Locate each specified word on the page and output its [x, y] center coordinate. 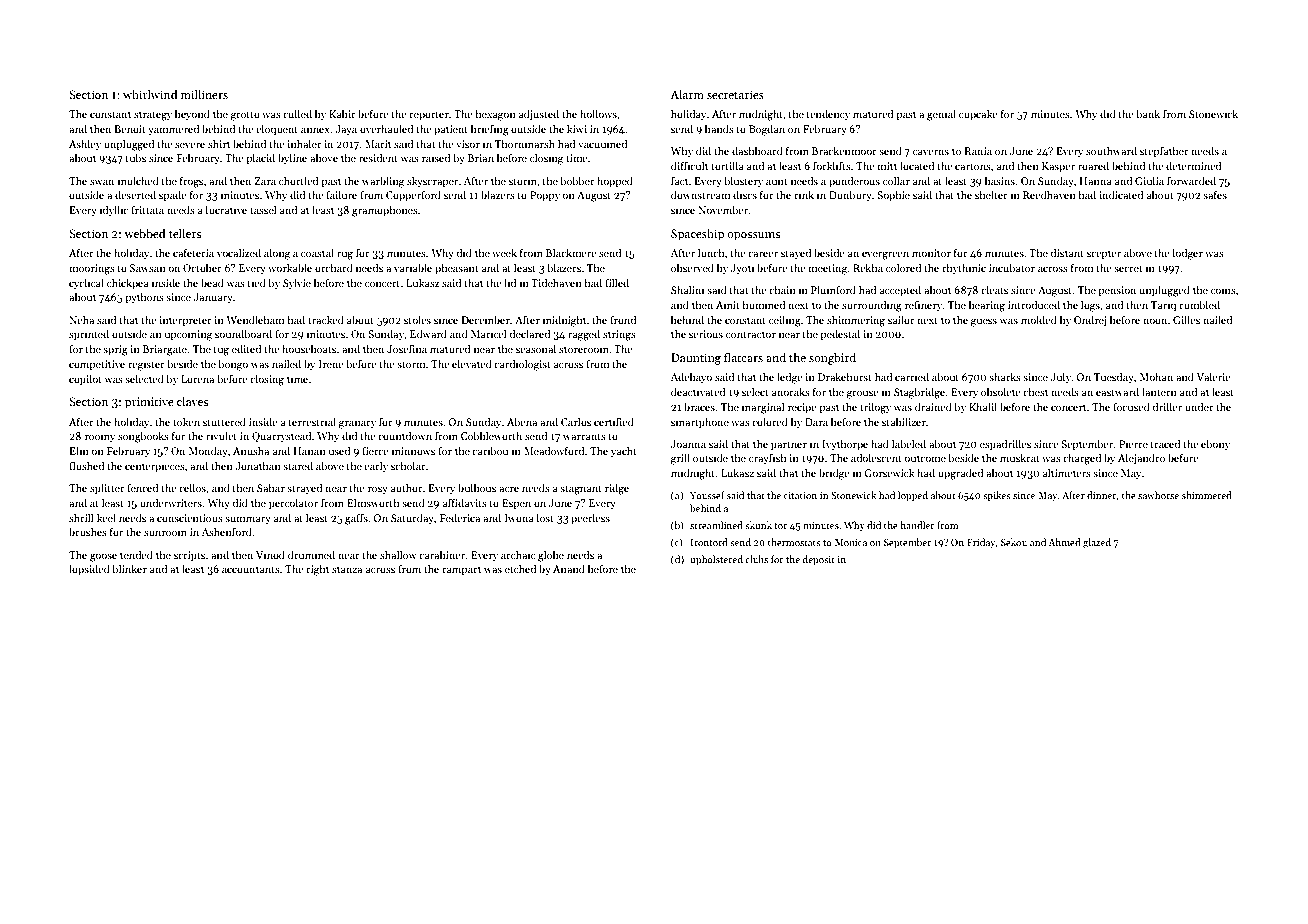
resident [378, 157]
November [723, 209]
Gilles [1186, 319]
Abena [522, 421]
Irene [331, 364]
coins [1223, 290]
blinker [129, 568]
